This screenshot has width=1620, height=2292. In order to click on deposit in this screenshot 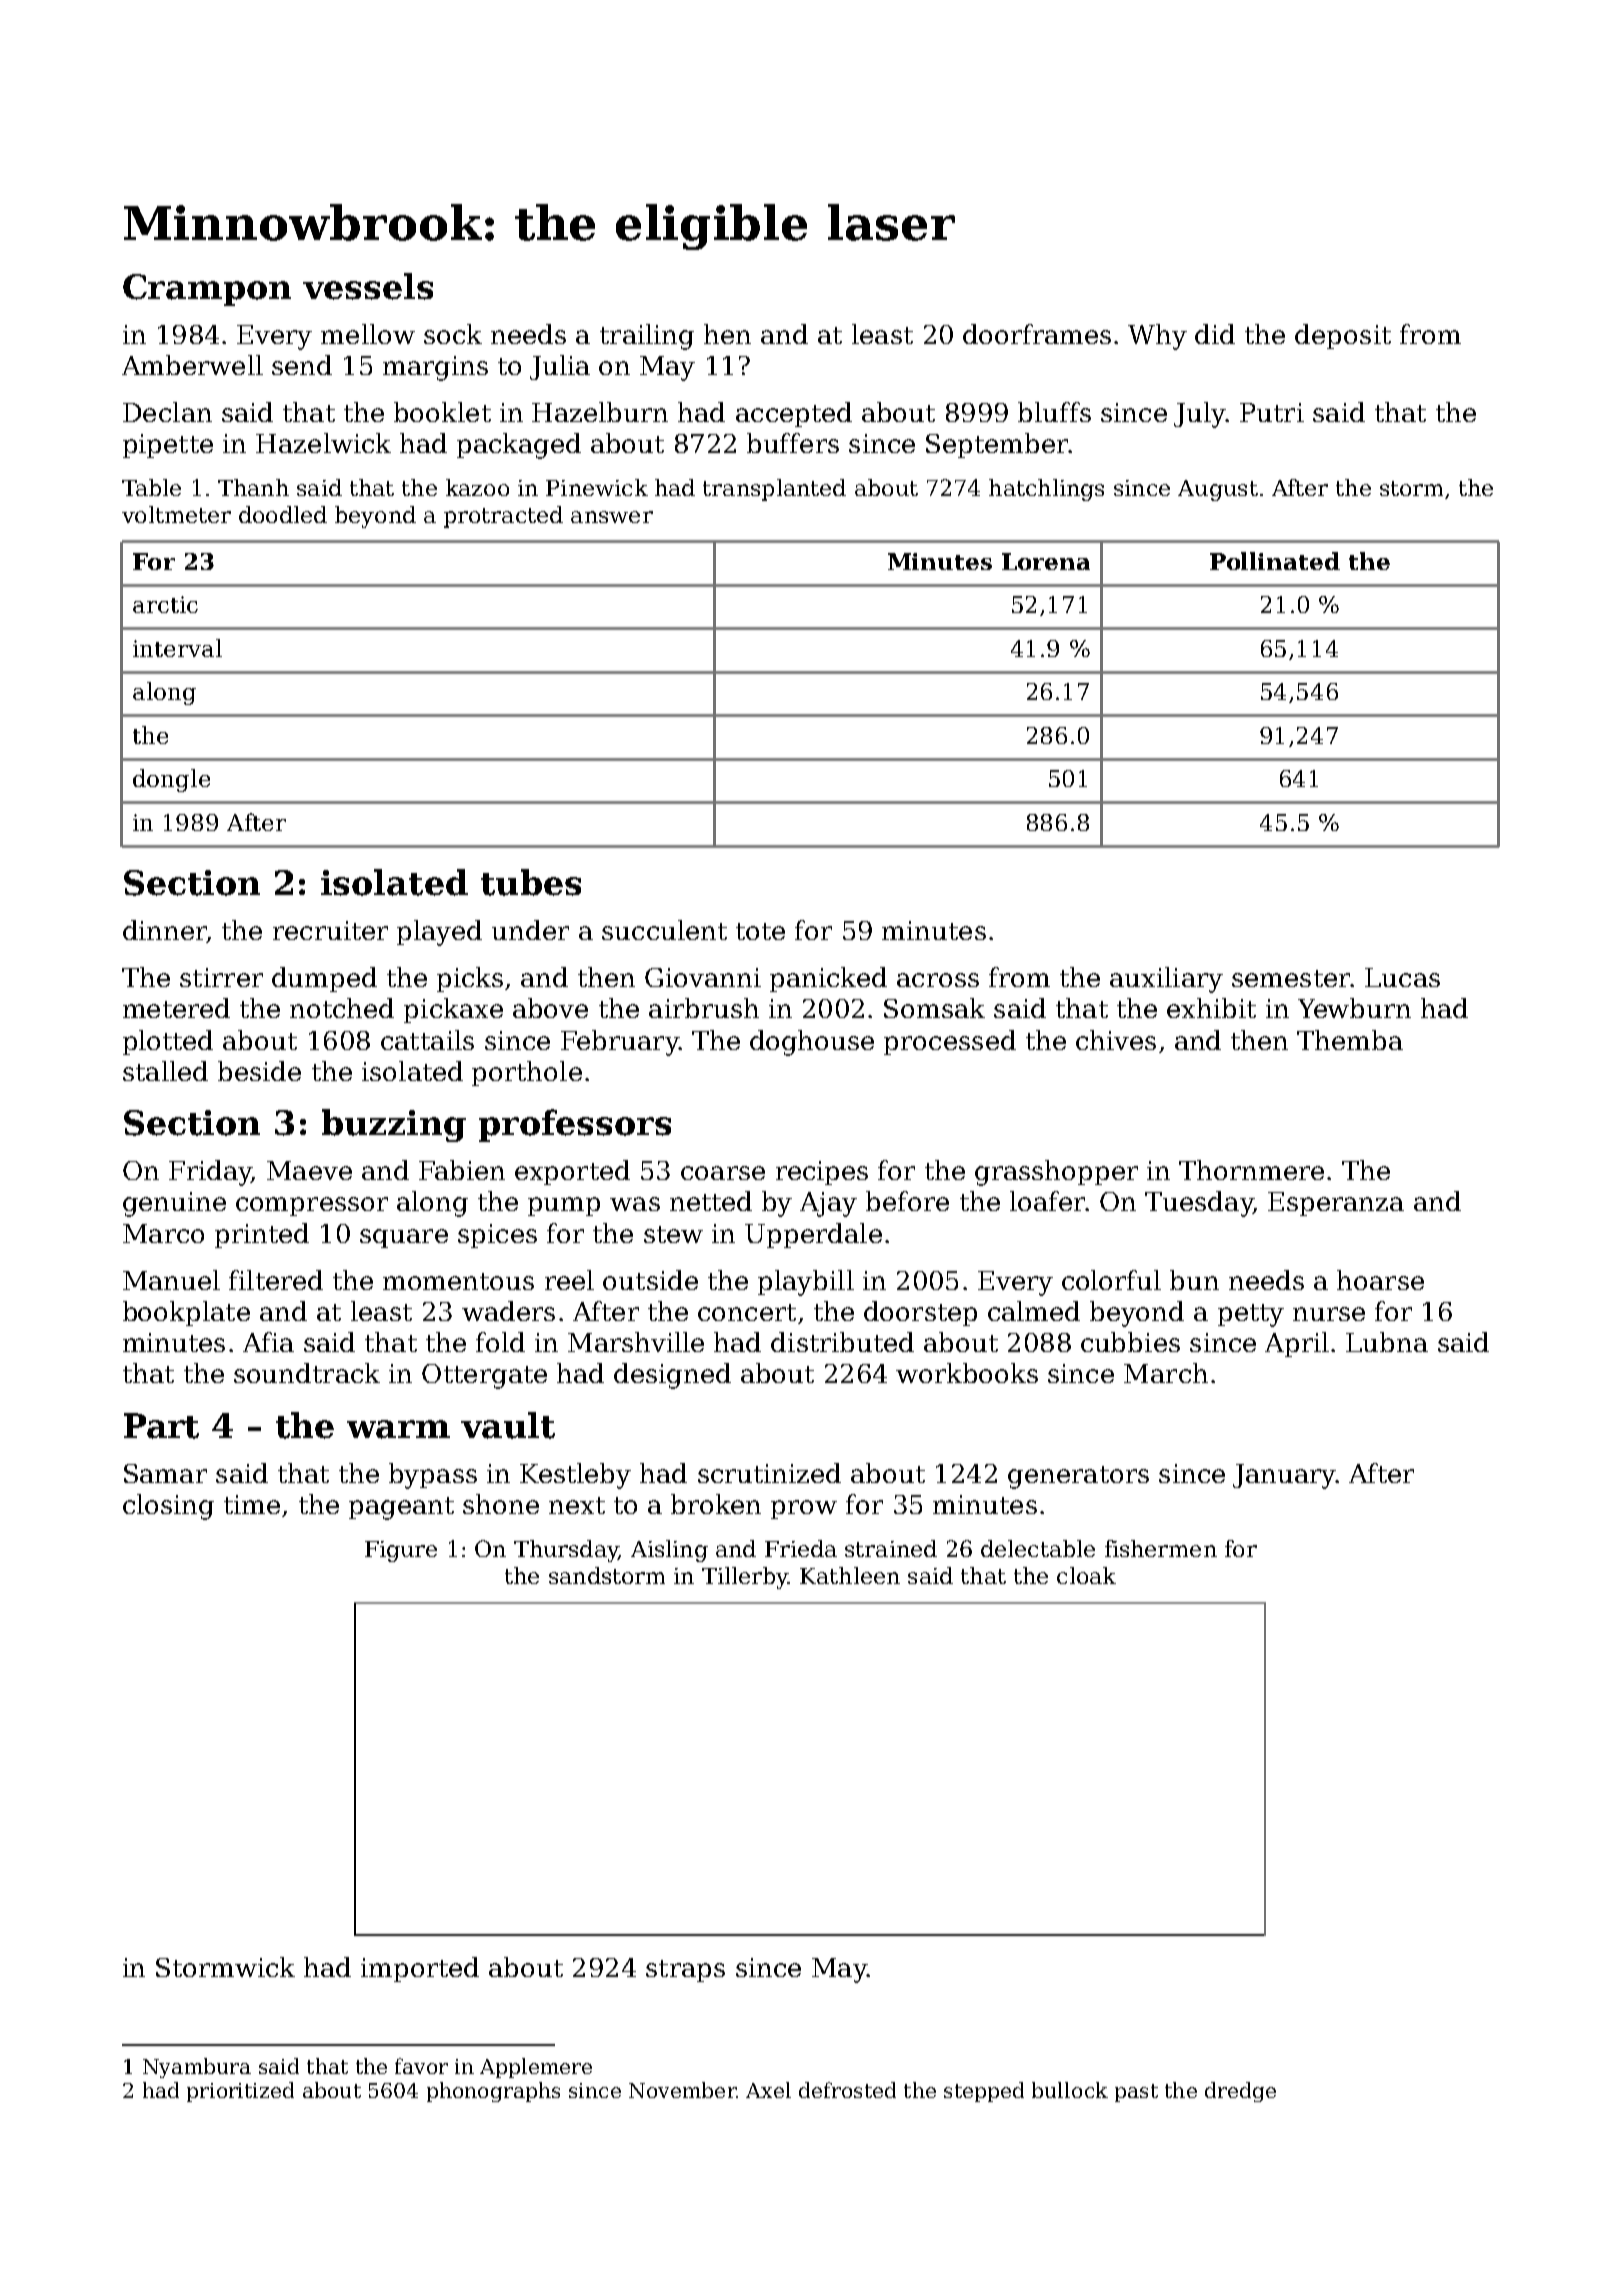, I will do `click(1343, 336)`.
